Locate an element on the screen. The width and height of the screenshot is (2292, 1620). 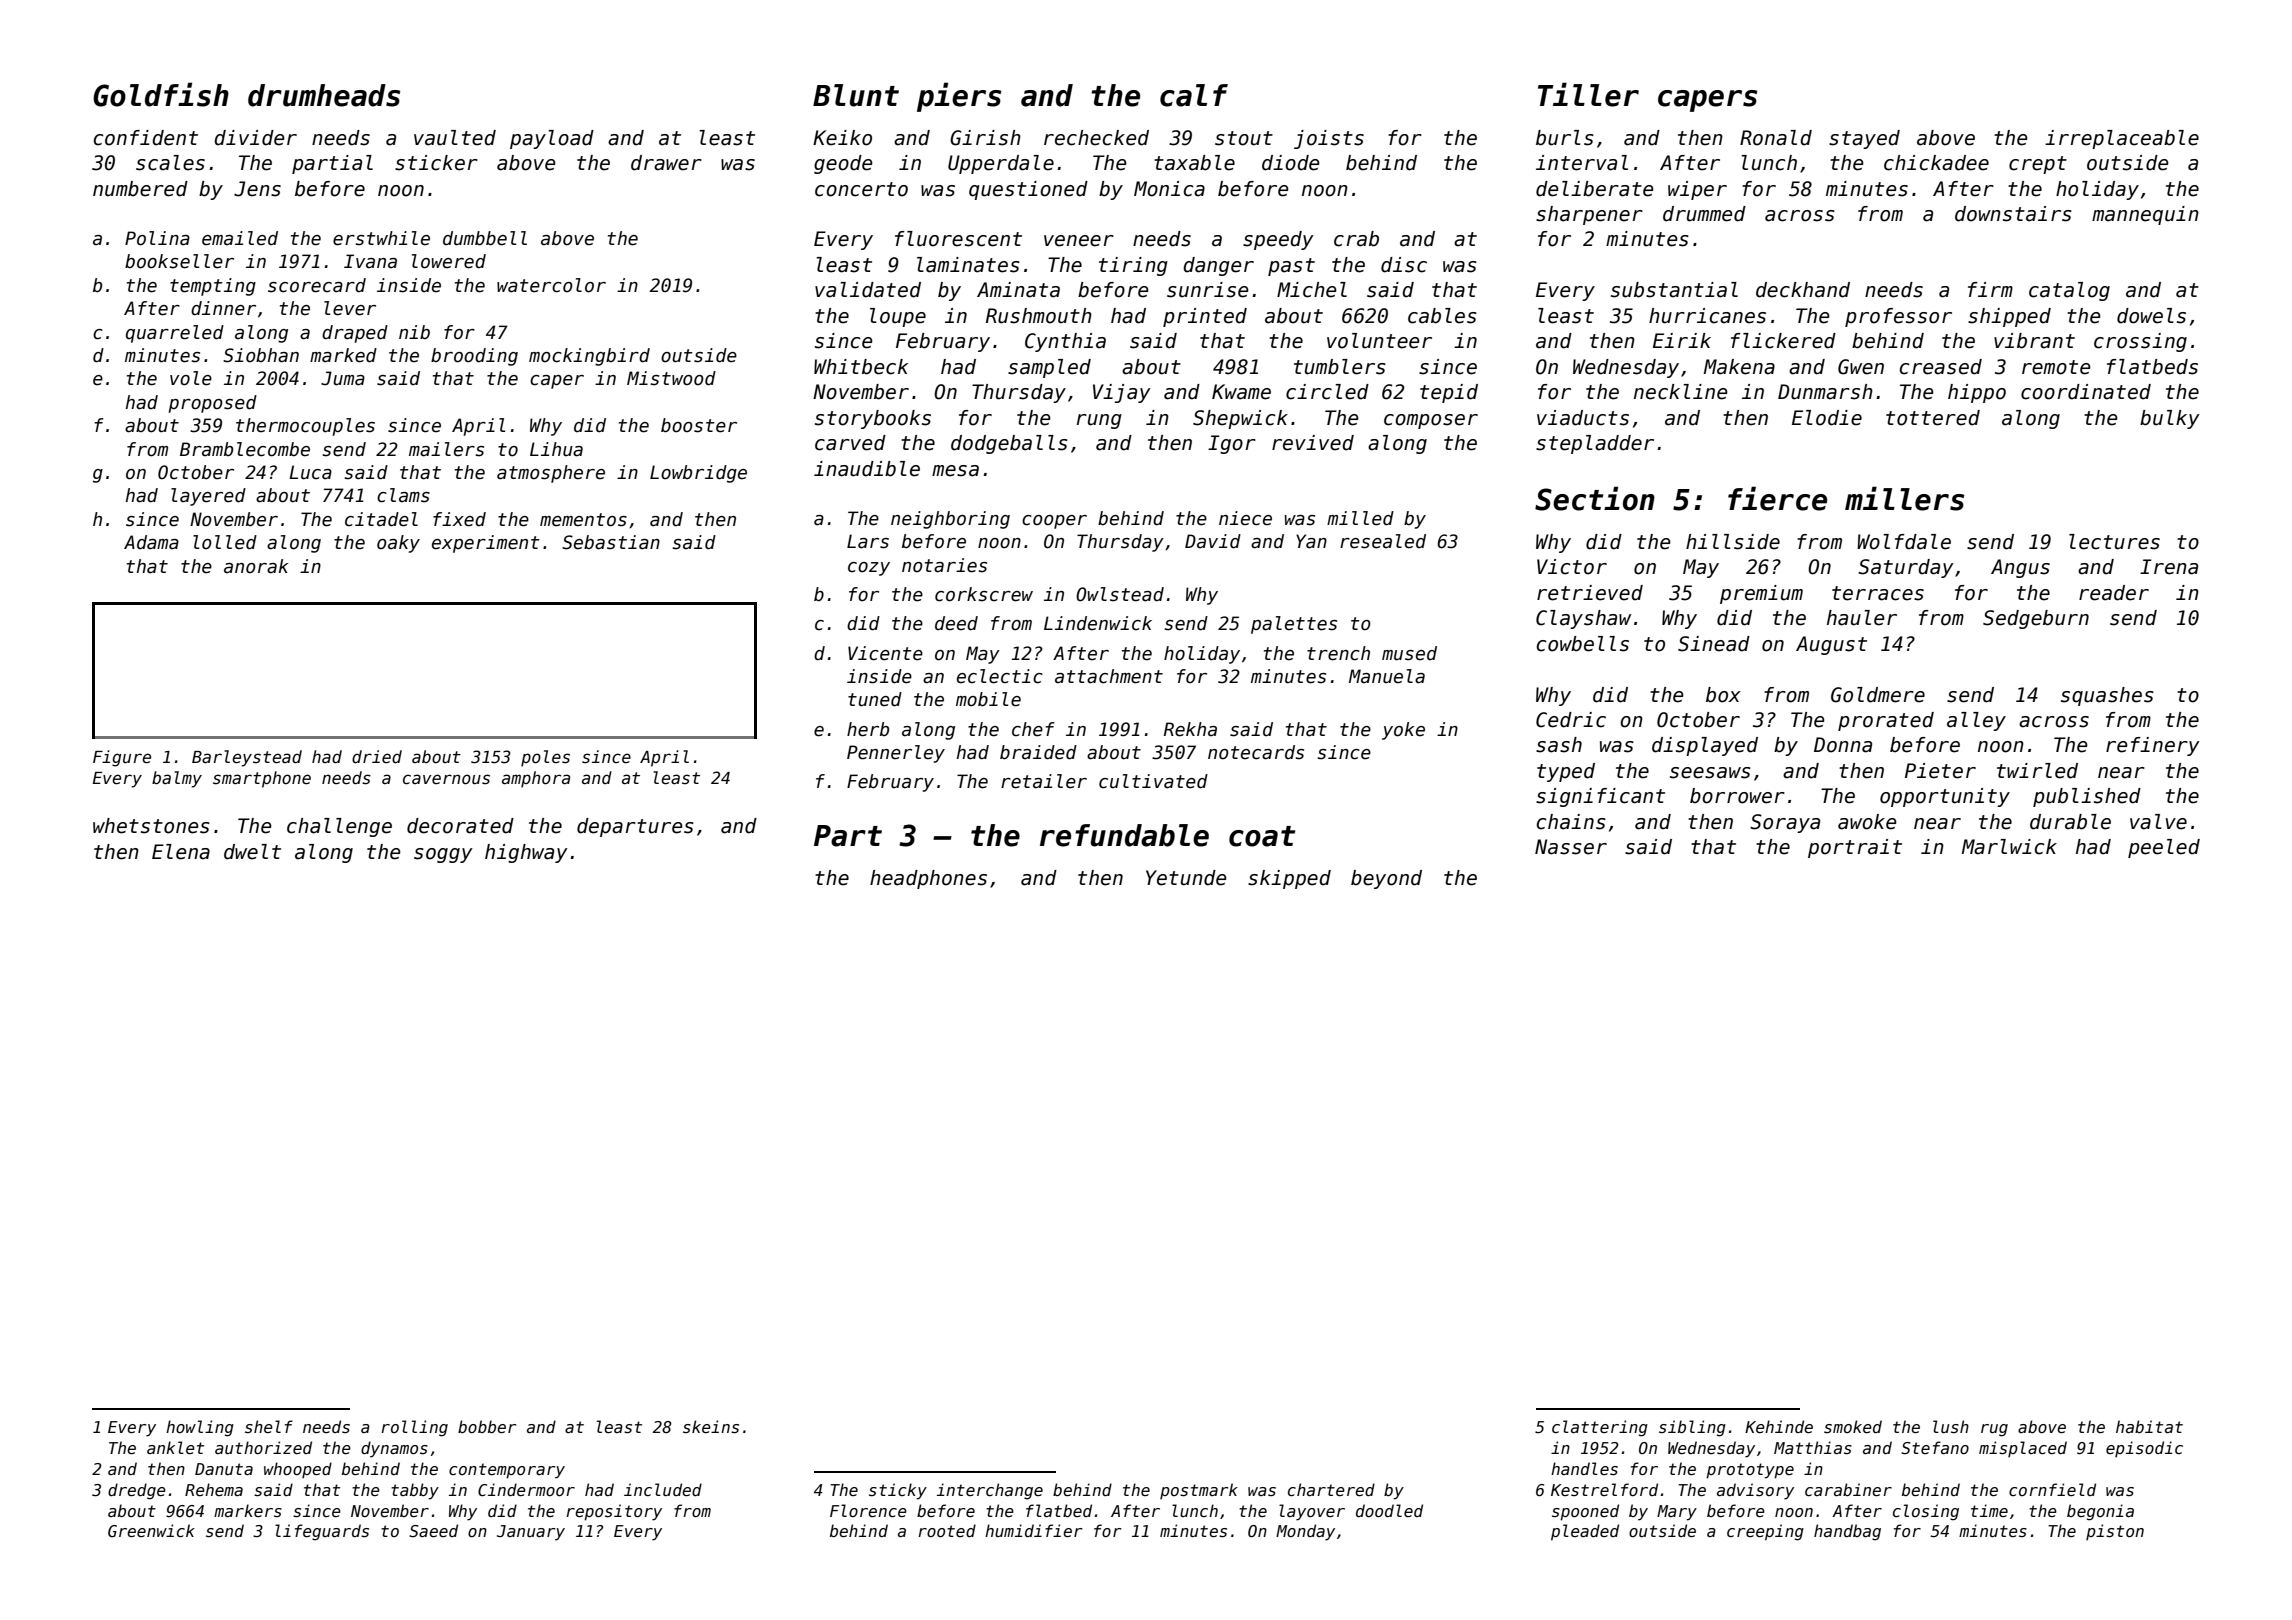
quarreled is located at coordinates (175, 334).
